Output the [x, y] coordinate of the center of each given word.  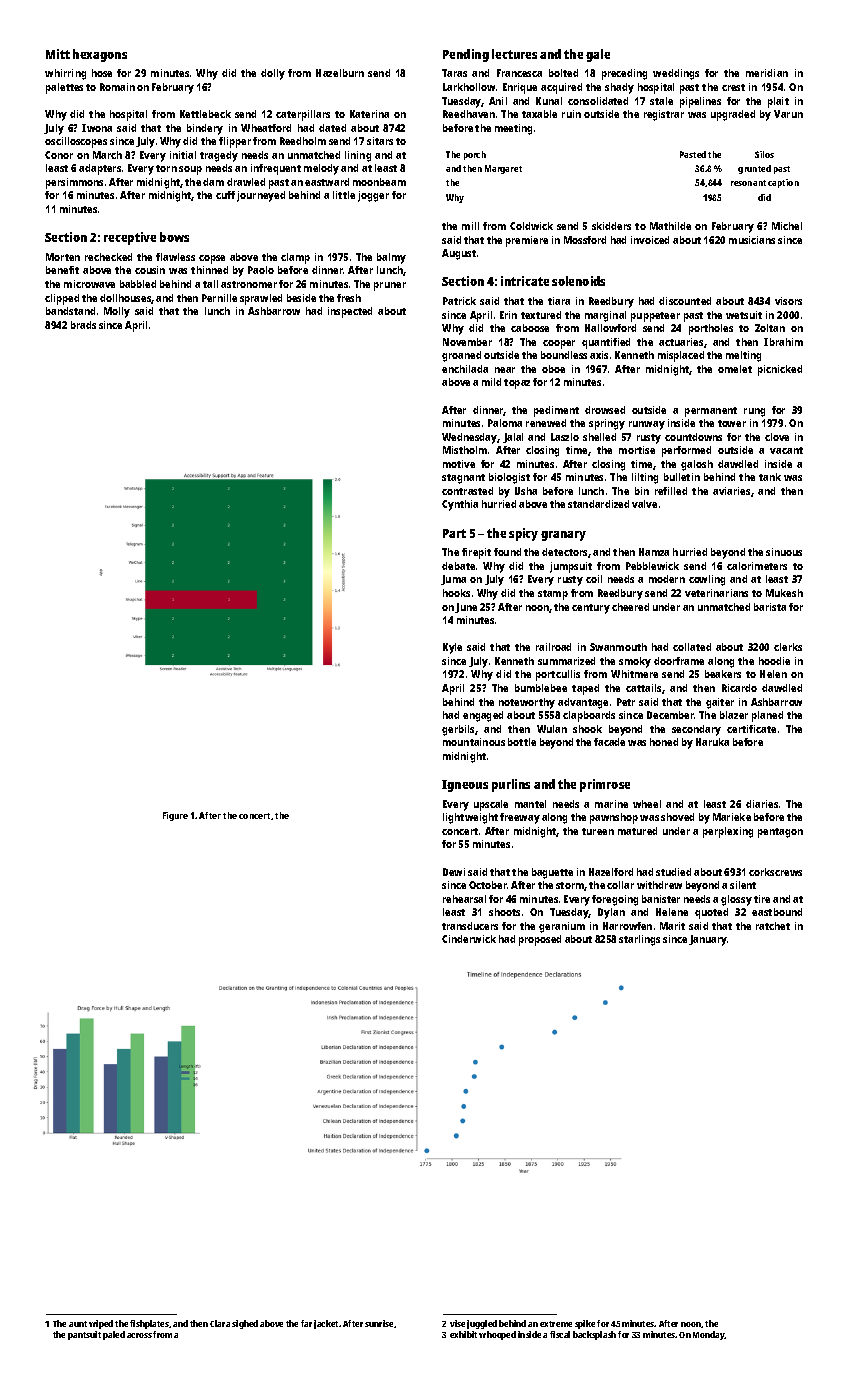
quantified [606, 343]
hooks [456, 593]
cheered [630, 607]
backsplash [594, 1335]
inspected [350, 312]
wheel [647, 804]
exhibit [463, 1334]
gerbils [458, 730]
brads [83, 325]
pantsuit [84, 1335]
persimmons [74, 183]
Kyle [452, 648]
